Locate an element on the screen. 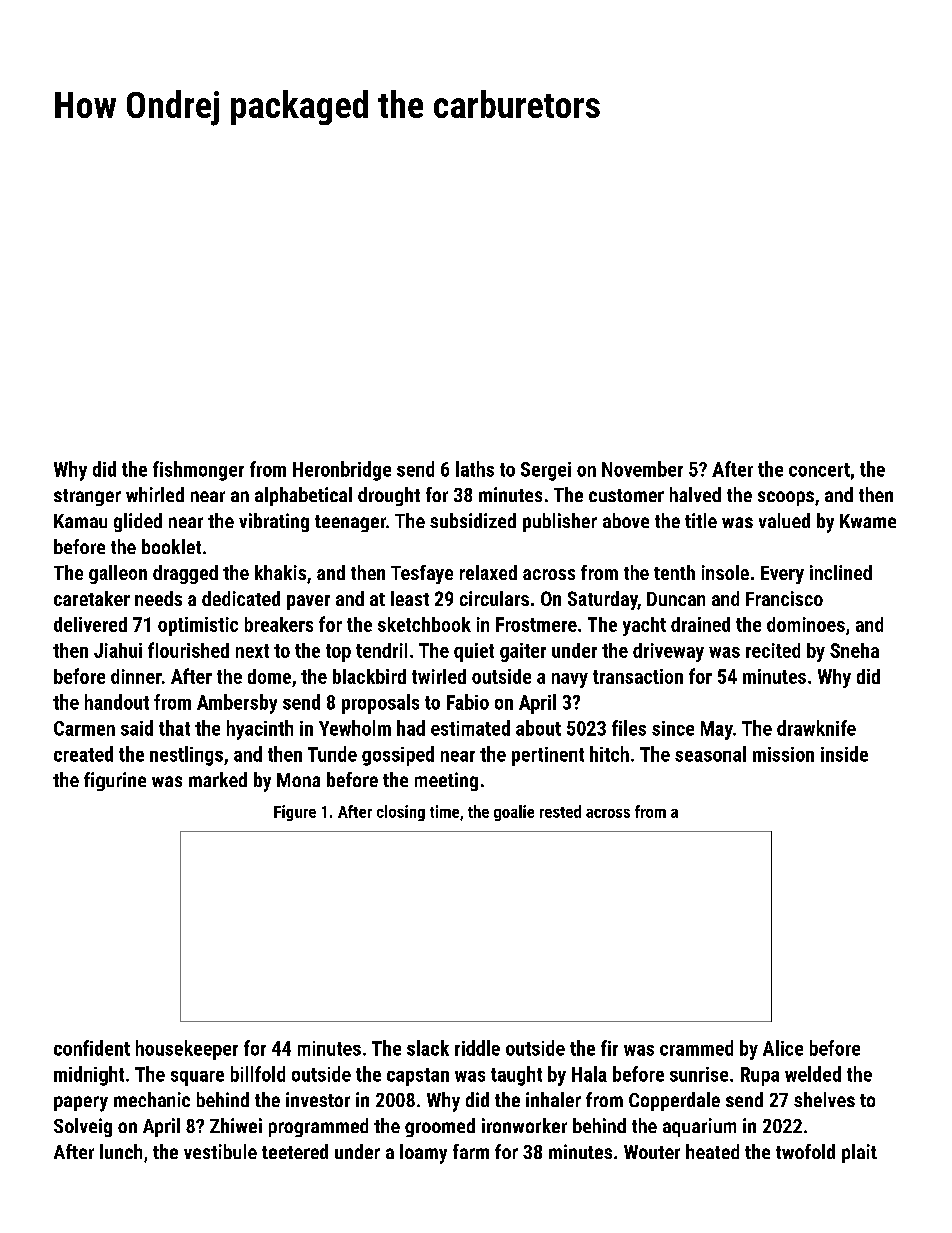 The width and height of the screenshot is (952, 1233). square is located at coordinates (197, 1078).
